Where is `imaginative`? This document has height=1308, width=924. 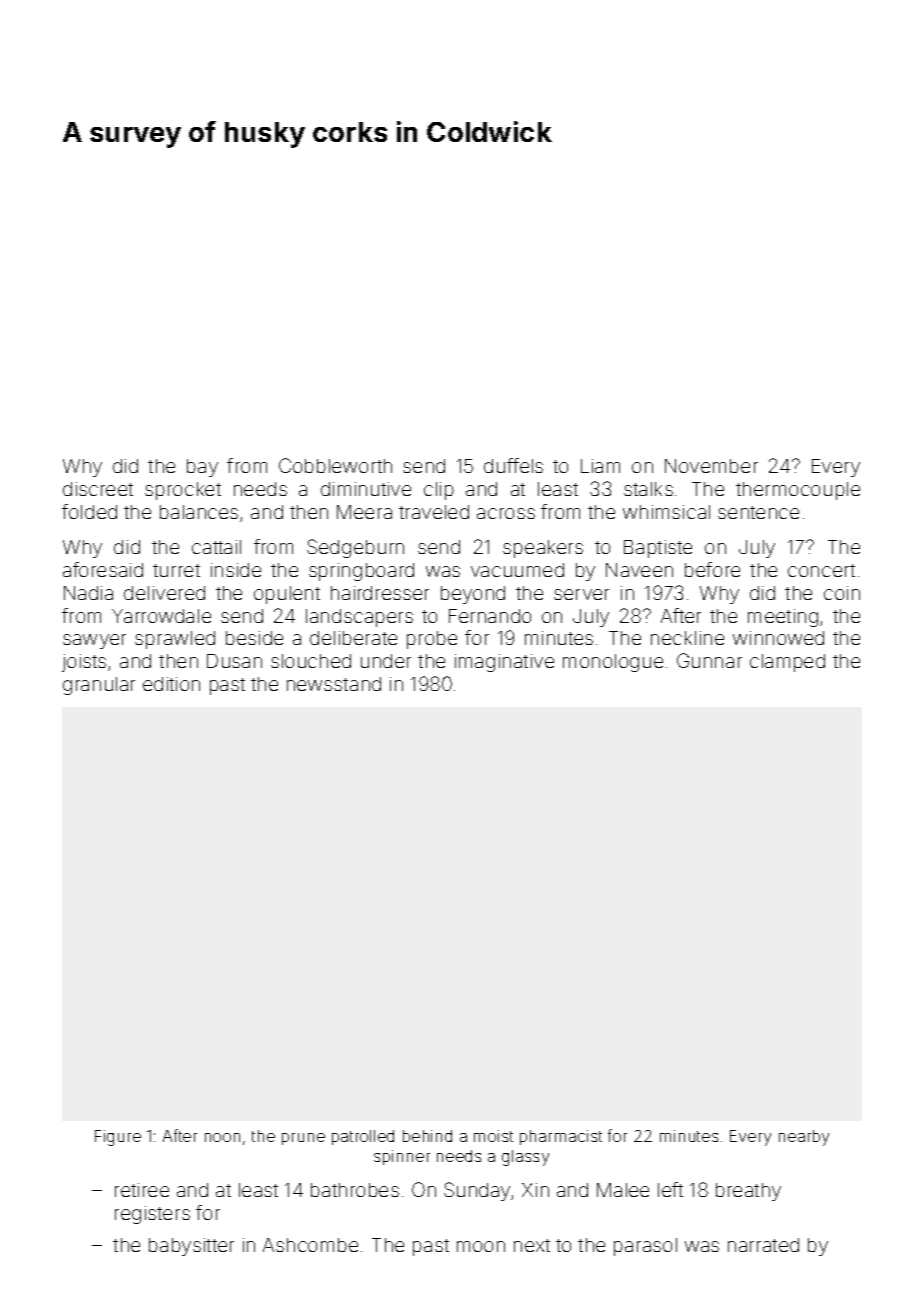
imaginative is located at coordinates (504, 663).
